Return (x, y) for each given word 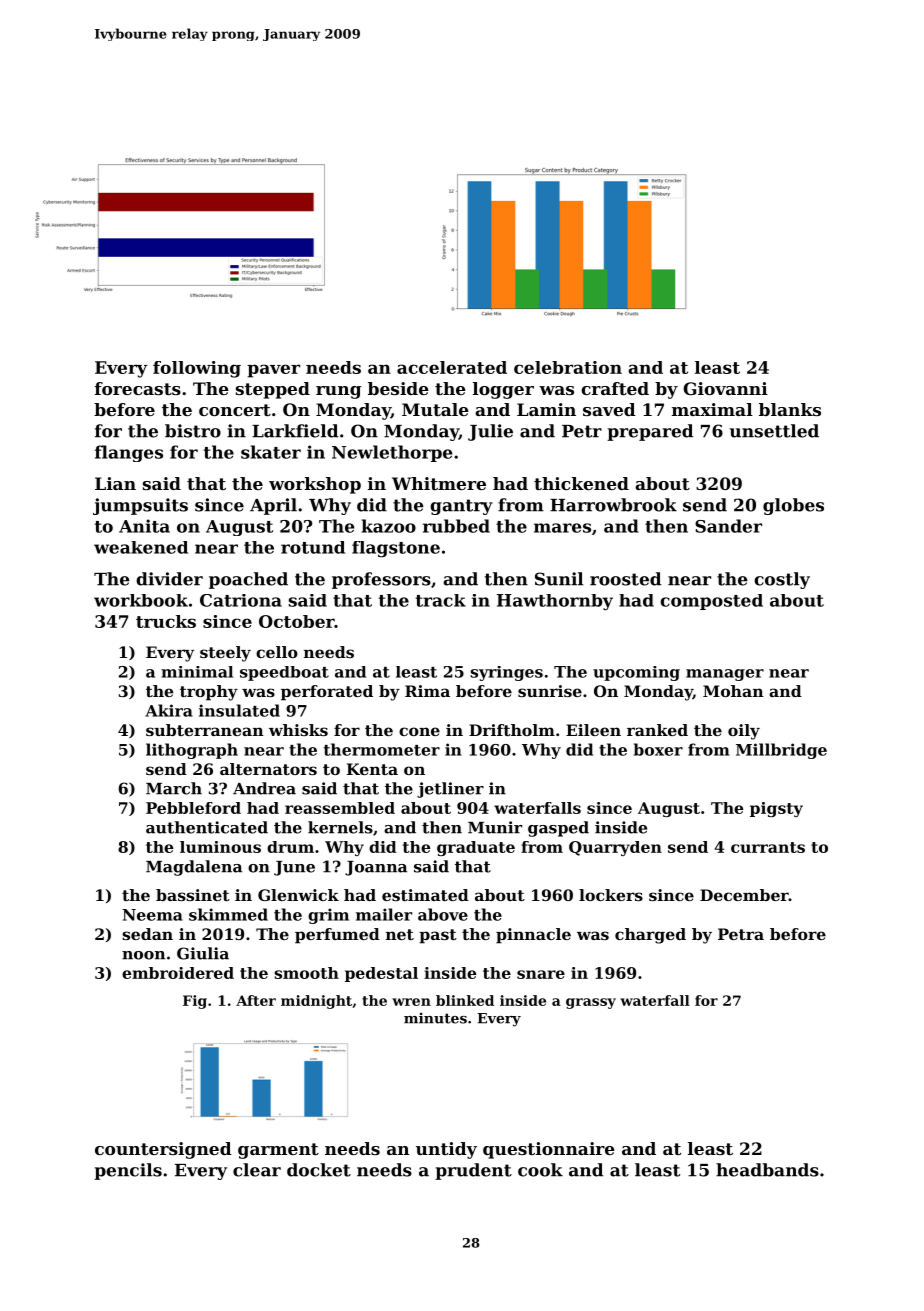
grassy (591, 1003)
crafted (615, 388)
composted (711, 602)
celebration (568, 367)
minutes (435, 1018)
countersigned (163, 1150)
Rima (427, 691)
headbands (767, 1170)
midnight (316, 1002)
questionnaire (549, 1150)
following (197, 369)
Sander (728, 526)
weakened (141, 547)
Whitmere (439, 483)
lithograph (192, 751)
